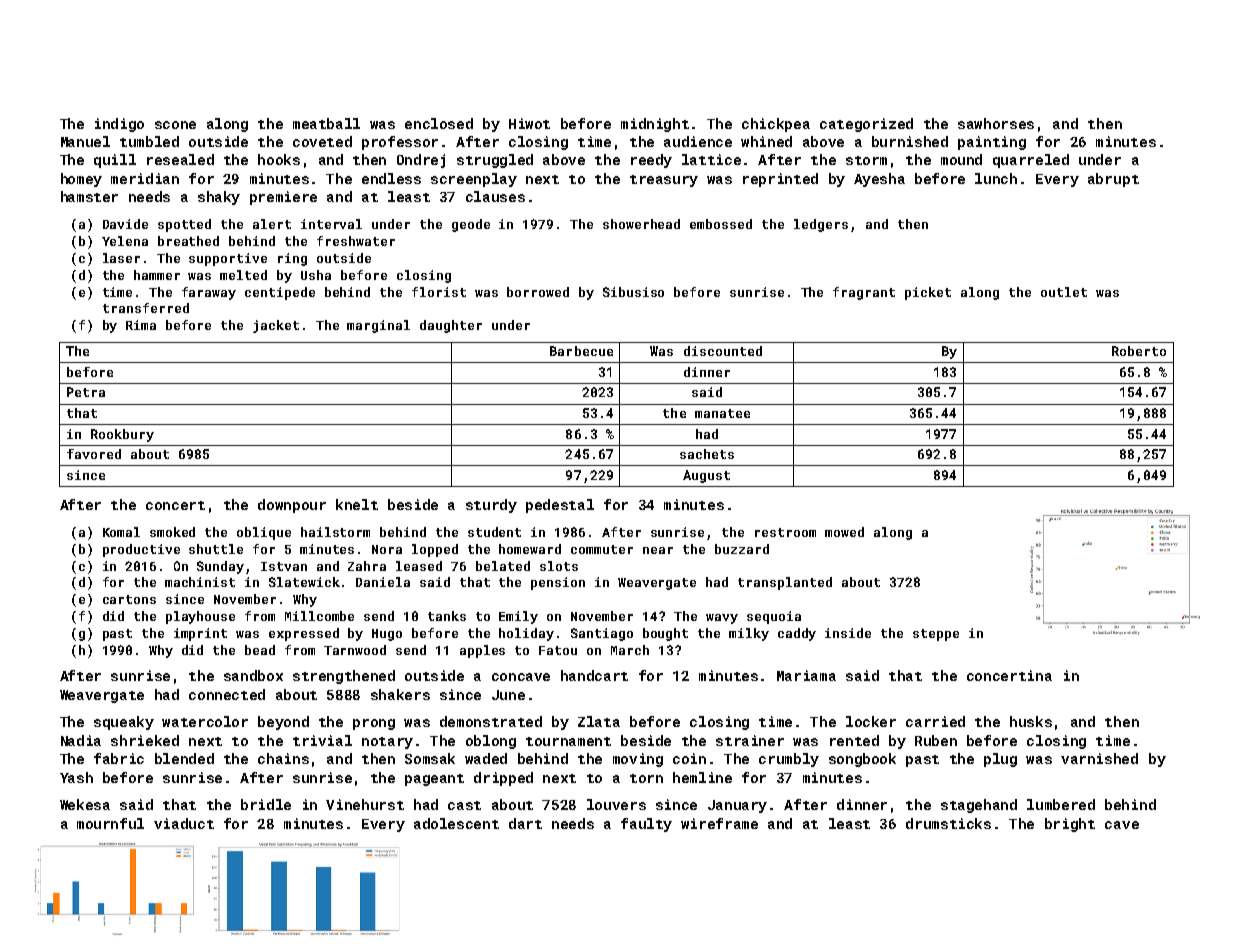 Image resolution: width=1233 pixels, height=952 pixels. I want to click on alert, so click(272, 224).
